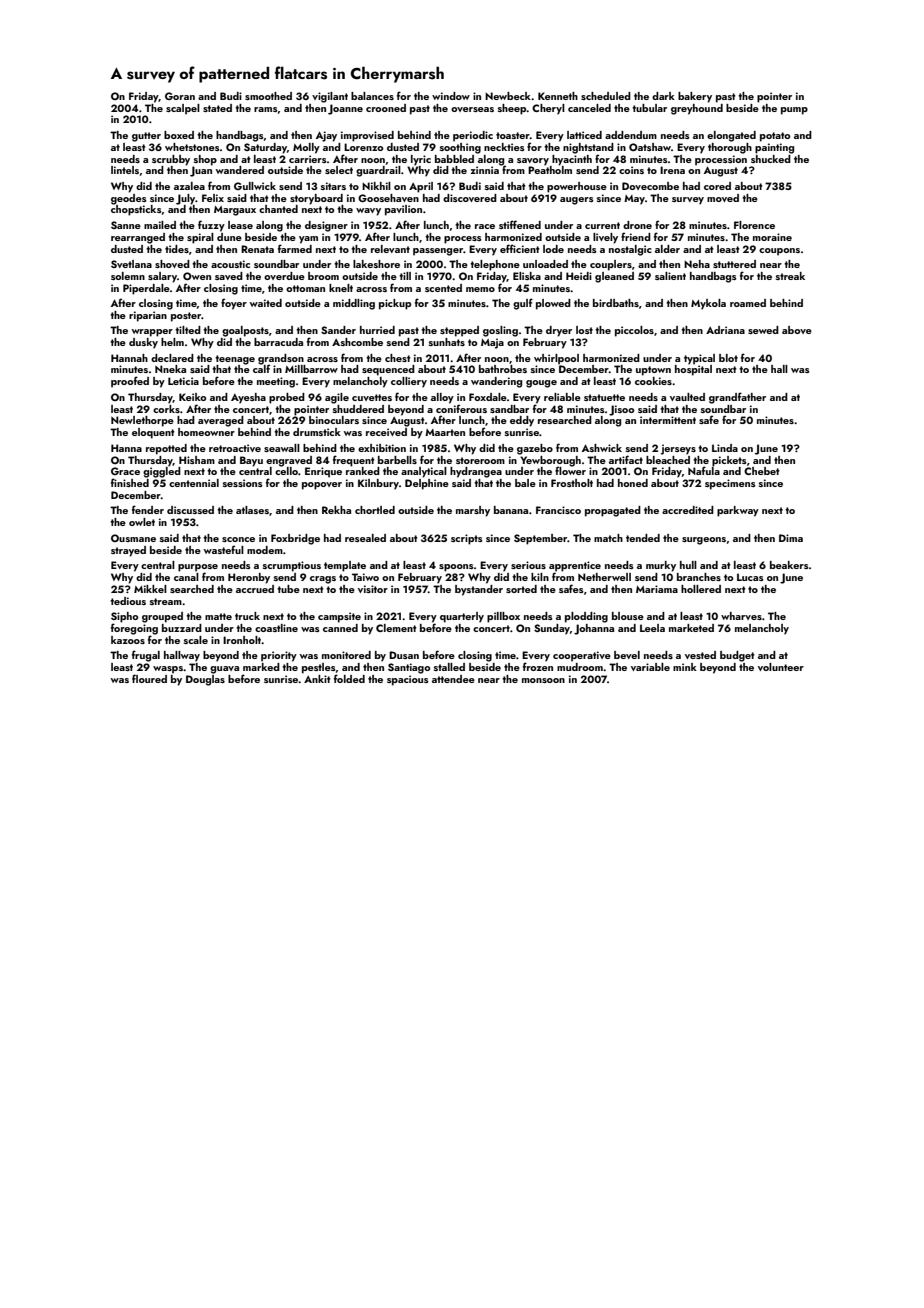 The image size is (924, 1308). What do you see at coordinates (794, 111) in the screenshot?
I see `pump` at bounding box center [794, 111].
